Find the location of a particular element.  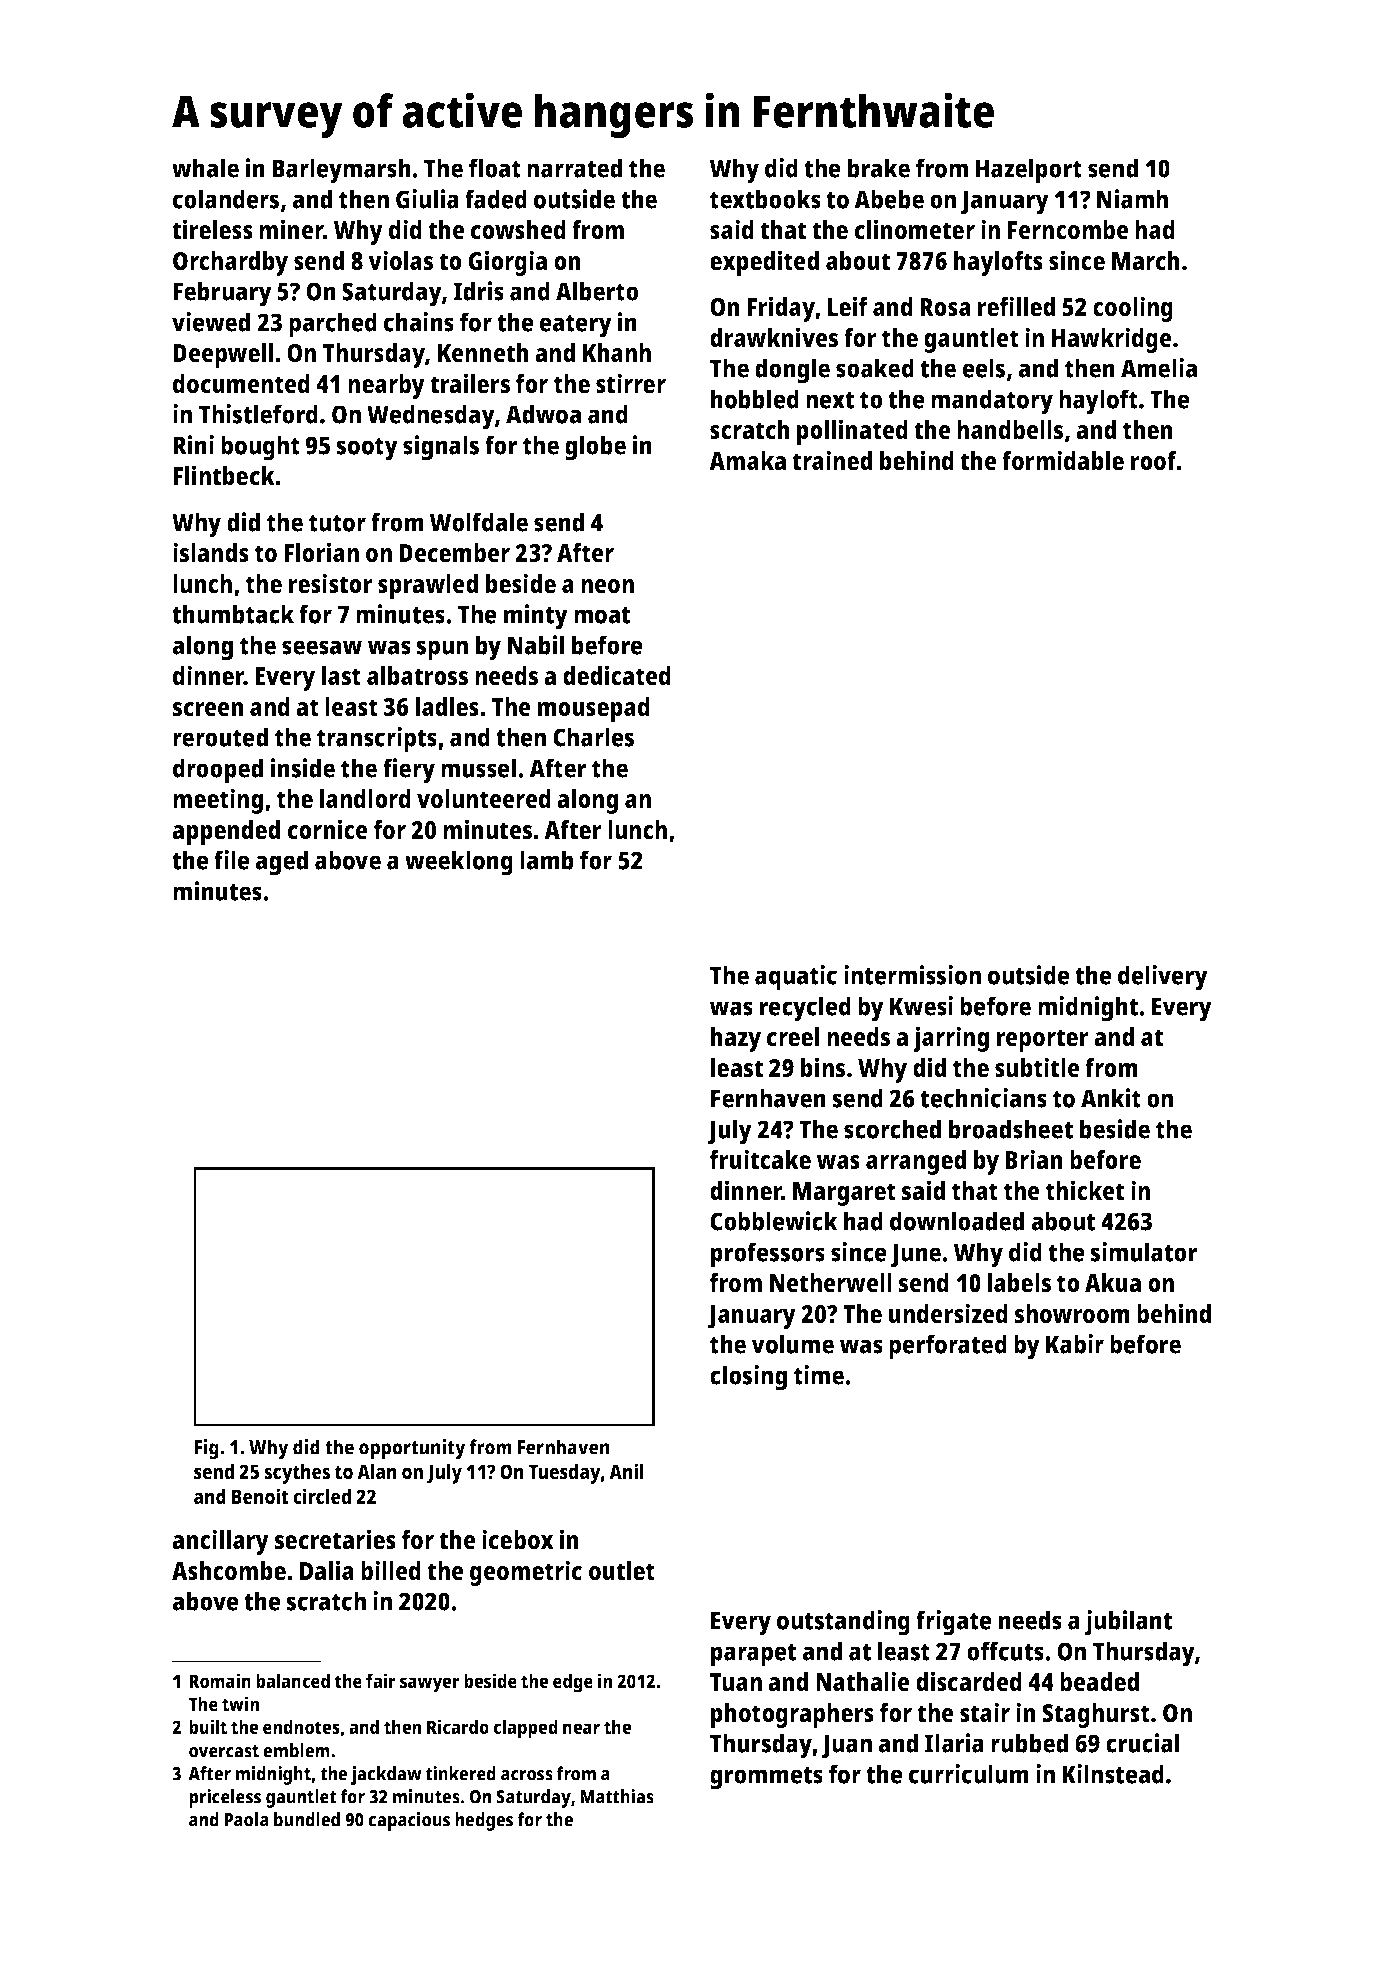

Barleymarsh is located at coordinates (341, 171).
